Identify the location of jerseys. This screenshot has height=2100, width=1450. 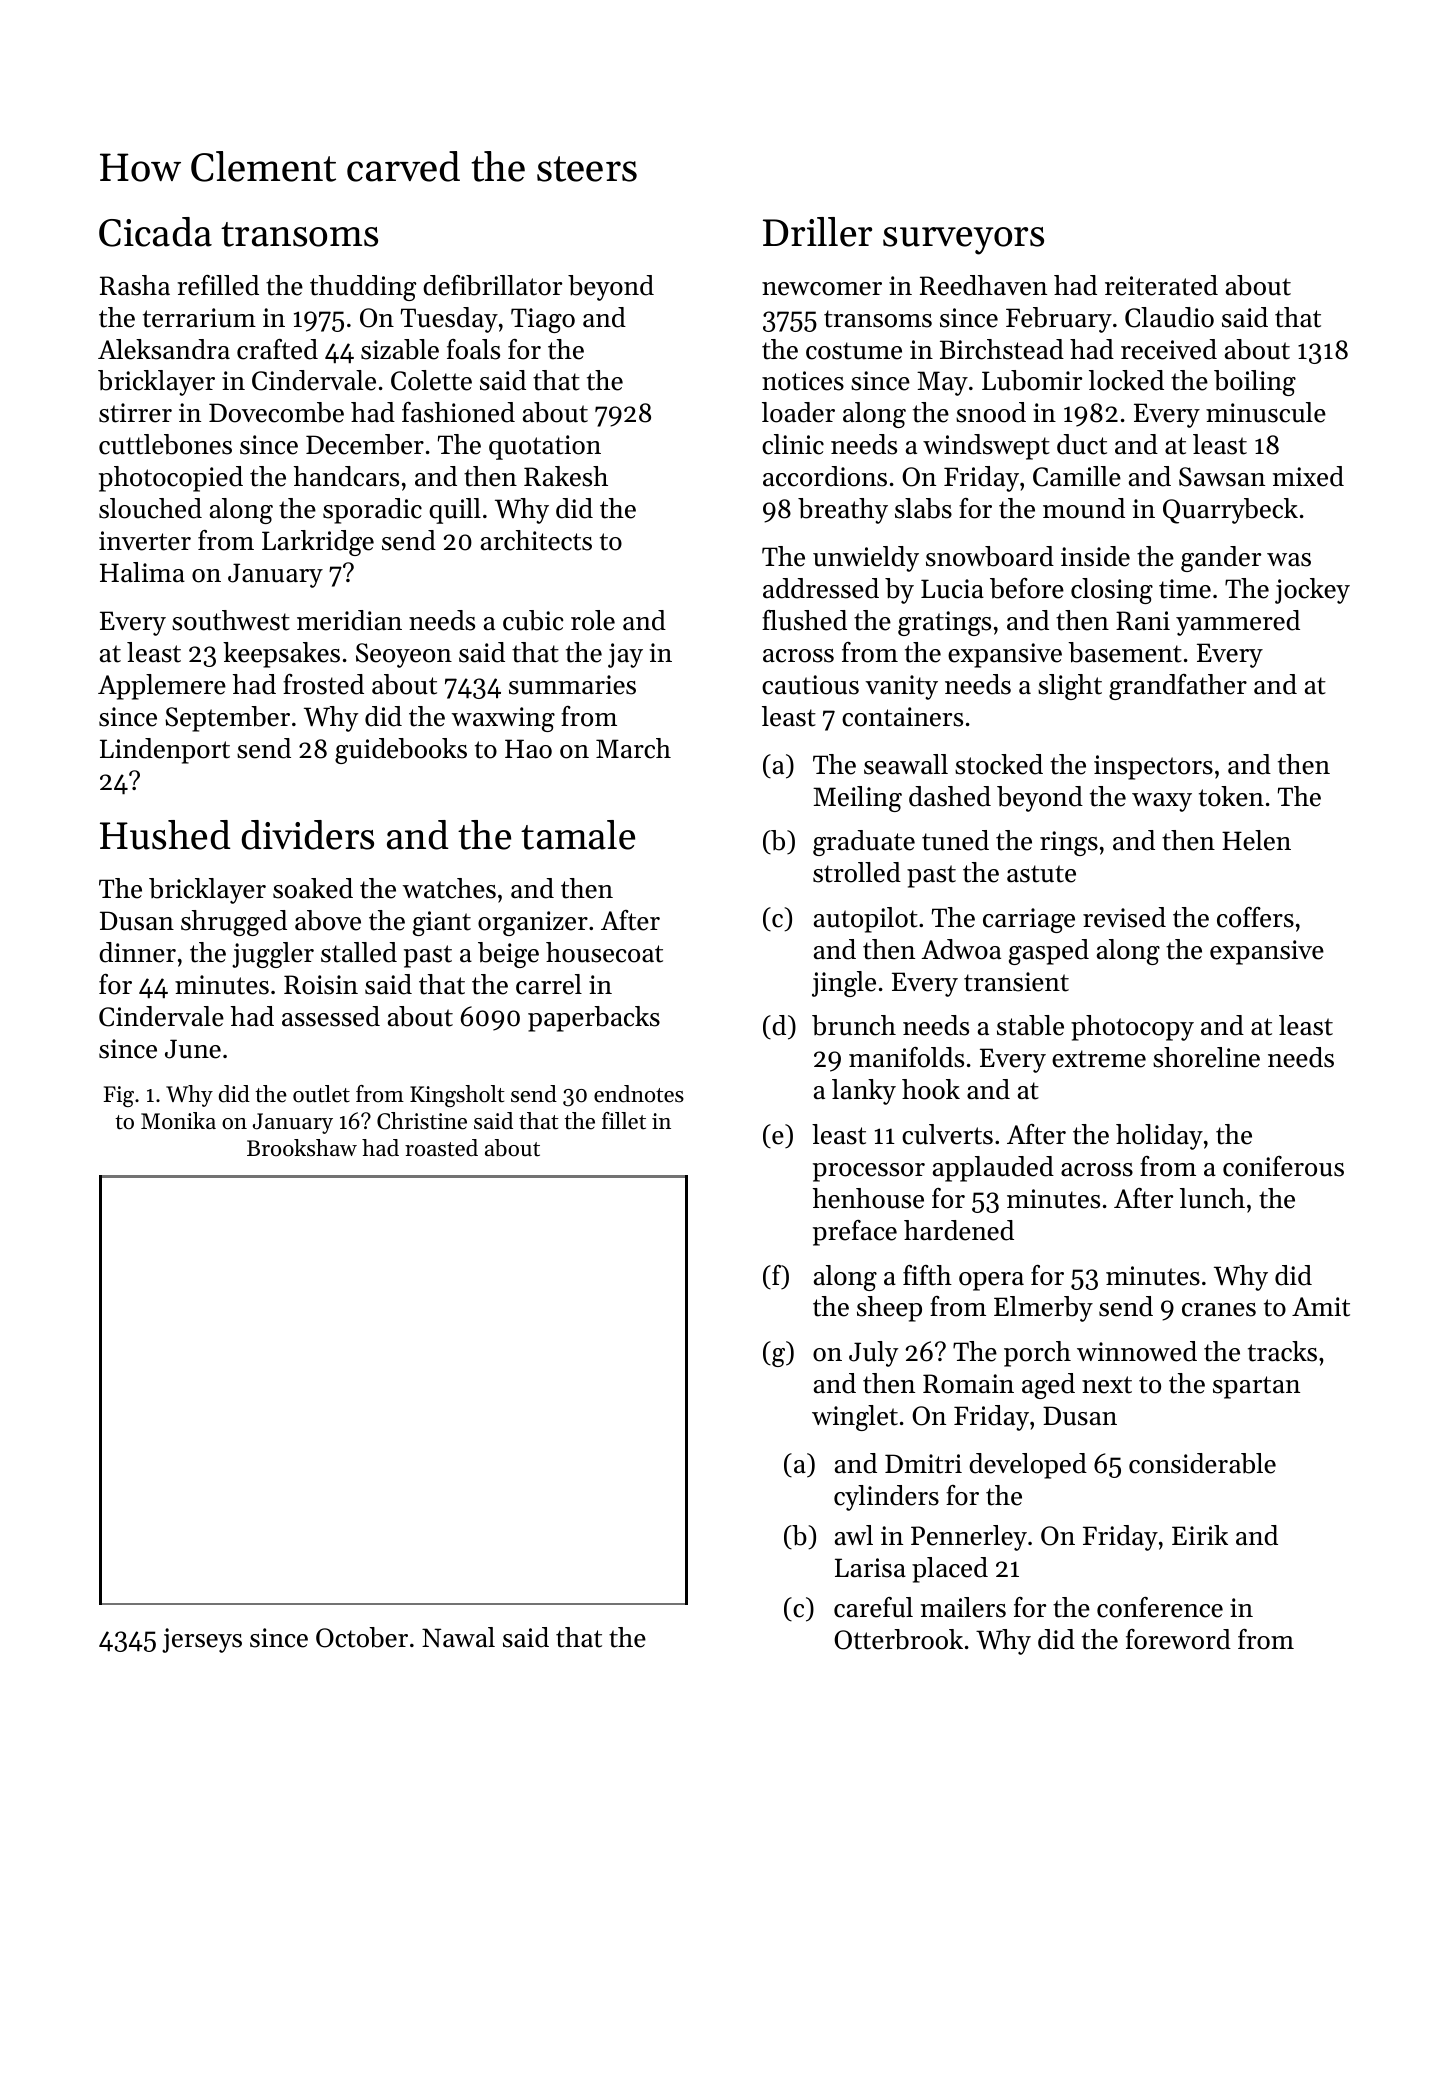
(202, 1640).
